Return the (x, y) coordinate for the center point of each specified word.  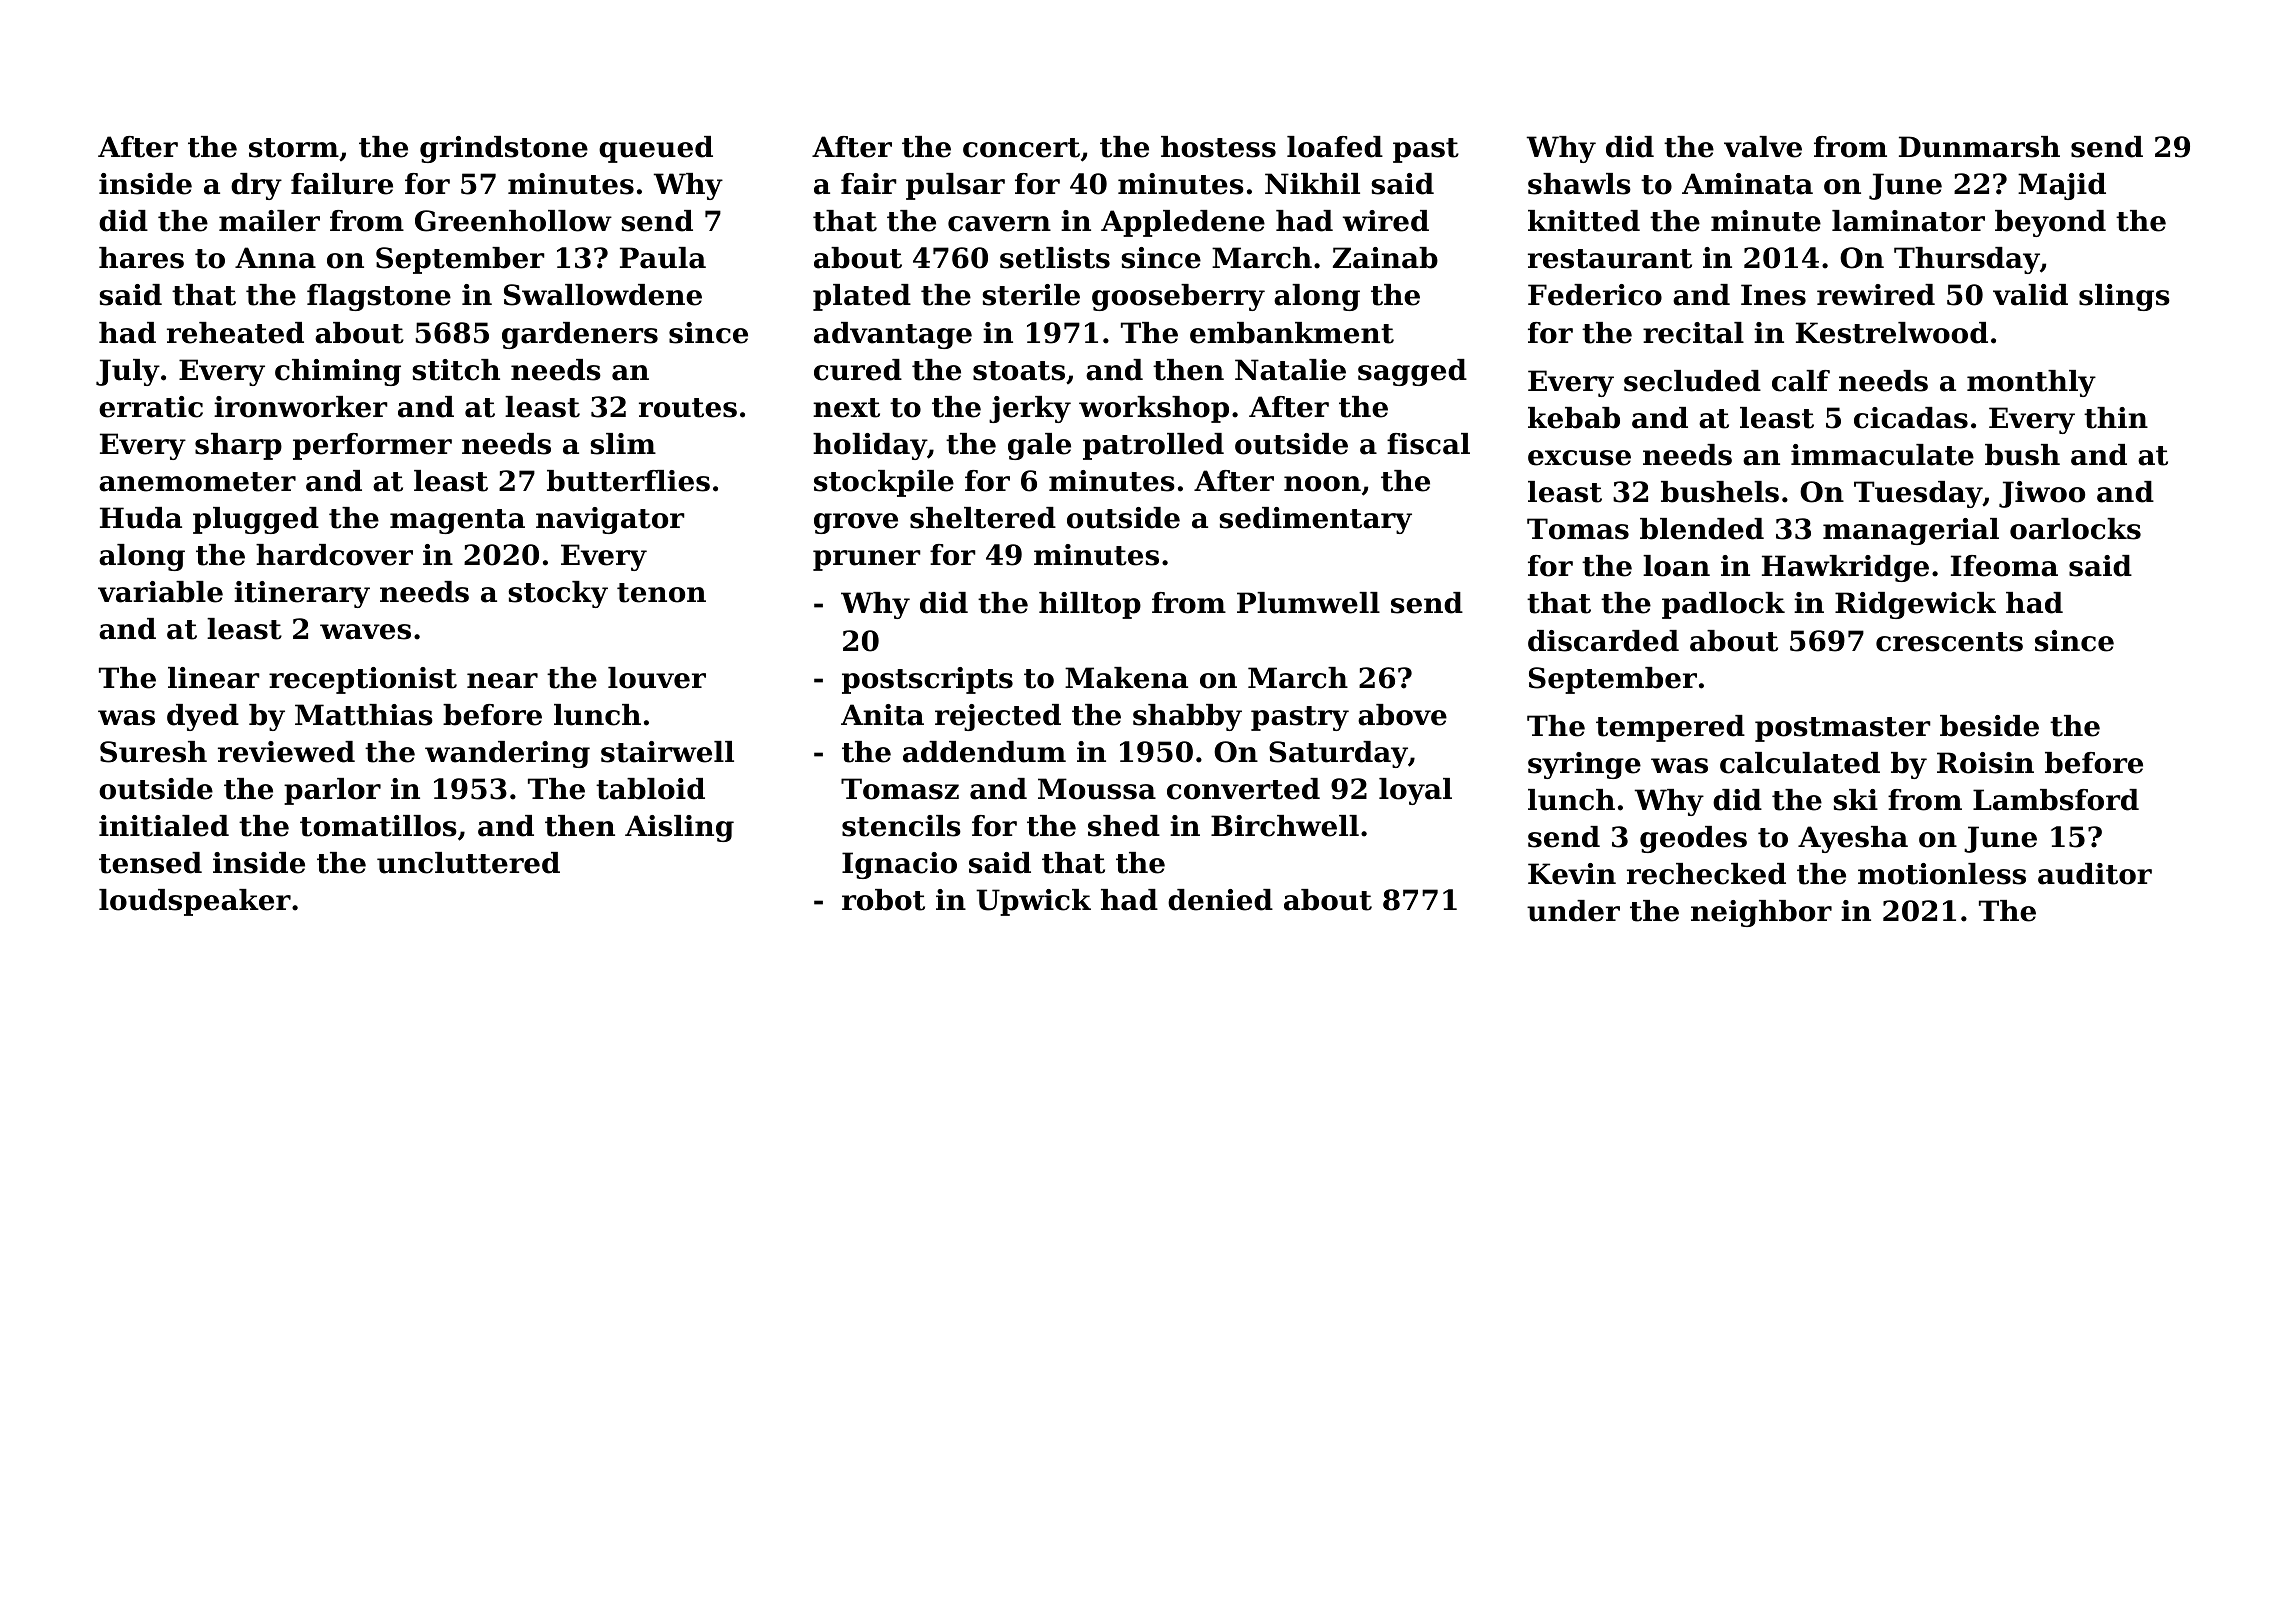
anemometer (197, 482)
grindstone (504, 149)
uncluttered (468, 863)
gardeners (580, 335)
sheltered (983, 518)
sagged (1412, 372)
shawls (1579, 184)
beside (1989, 726)
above (1402, 715)
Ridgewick (1915, 605)
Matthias (364, 715)
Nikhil (1312, 183)
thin (2116, 418)
